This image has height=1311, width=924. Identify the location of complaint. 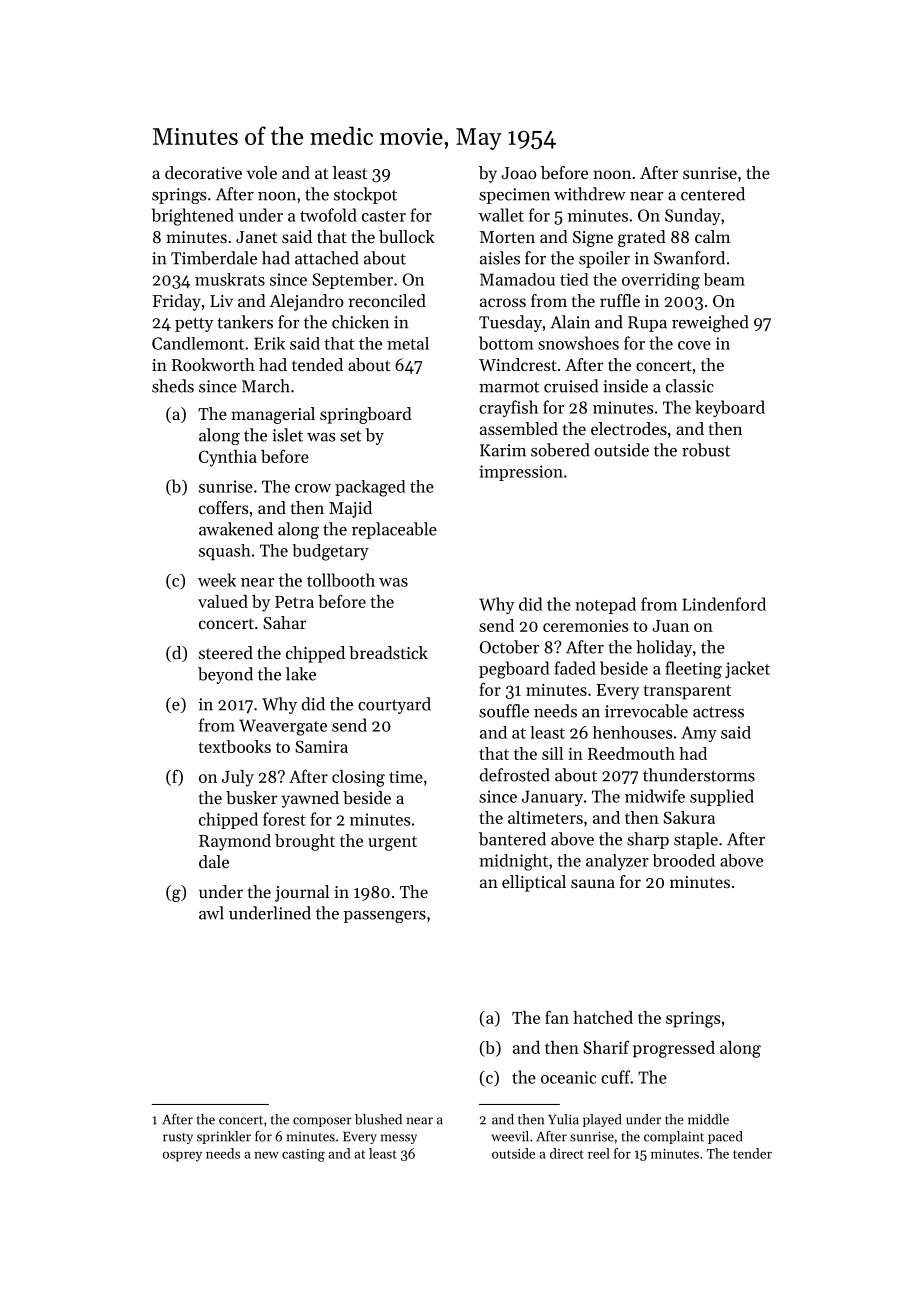
(674, 1137).
